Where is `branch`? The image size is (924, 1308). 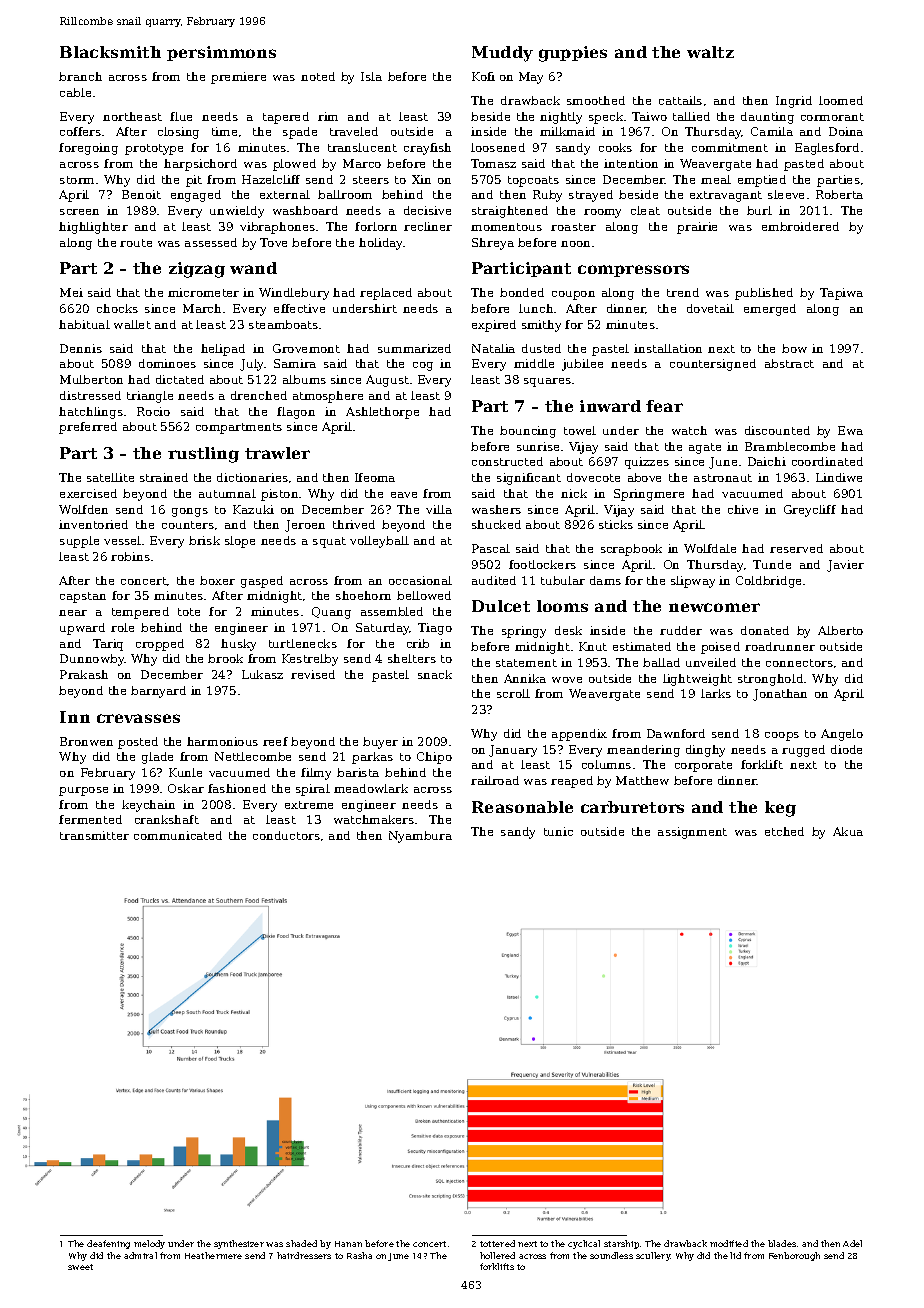 branch is located at coordinates (80, 76).
